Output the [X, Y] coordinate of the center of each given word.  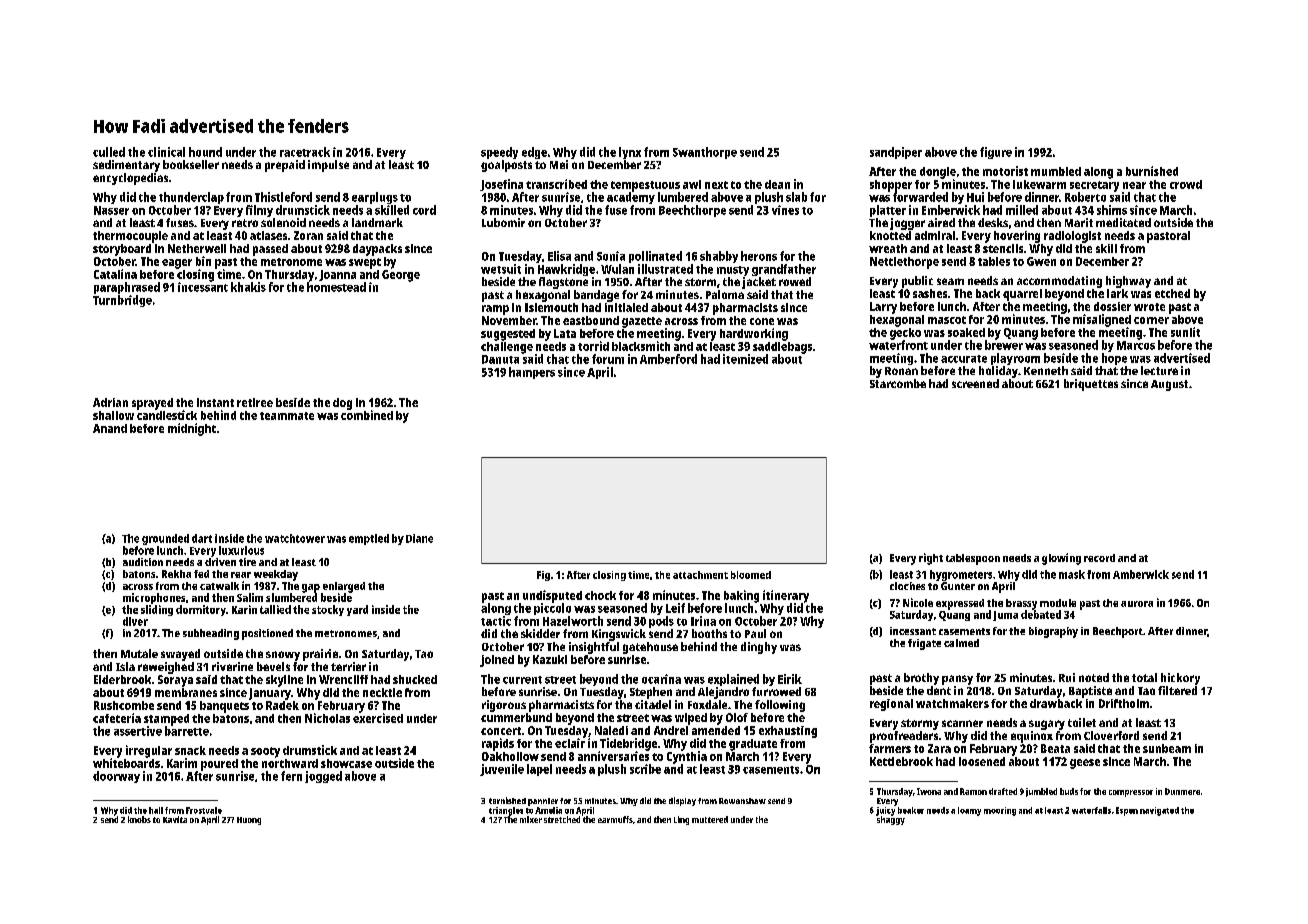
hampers [532, 373]
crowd [1186, 184]
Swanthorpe [705, 153]
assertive [138, 731]
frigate [924, 644]
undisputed [552, 596]
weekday [276, 575]
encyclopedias [130, 179]
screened [975, 383]
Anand [110, 428]
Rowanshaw [742, 801]
